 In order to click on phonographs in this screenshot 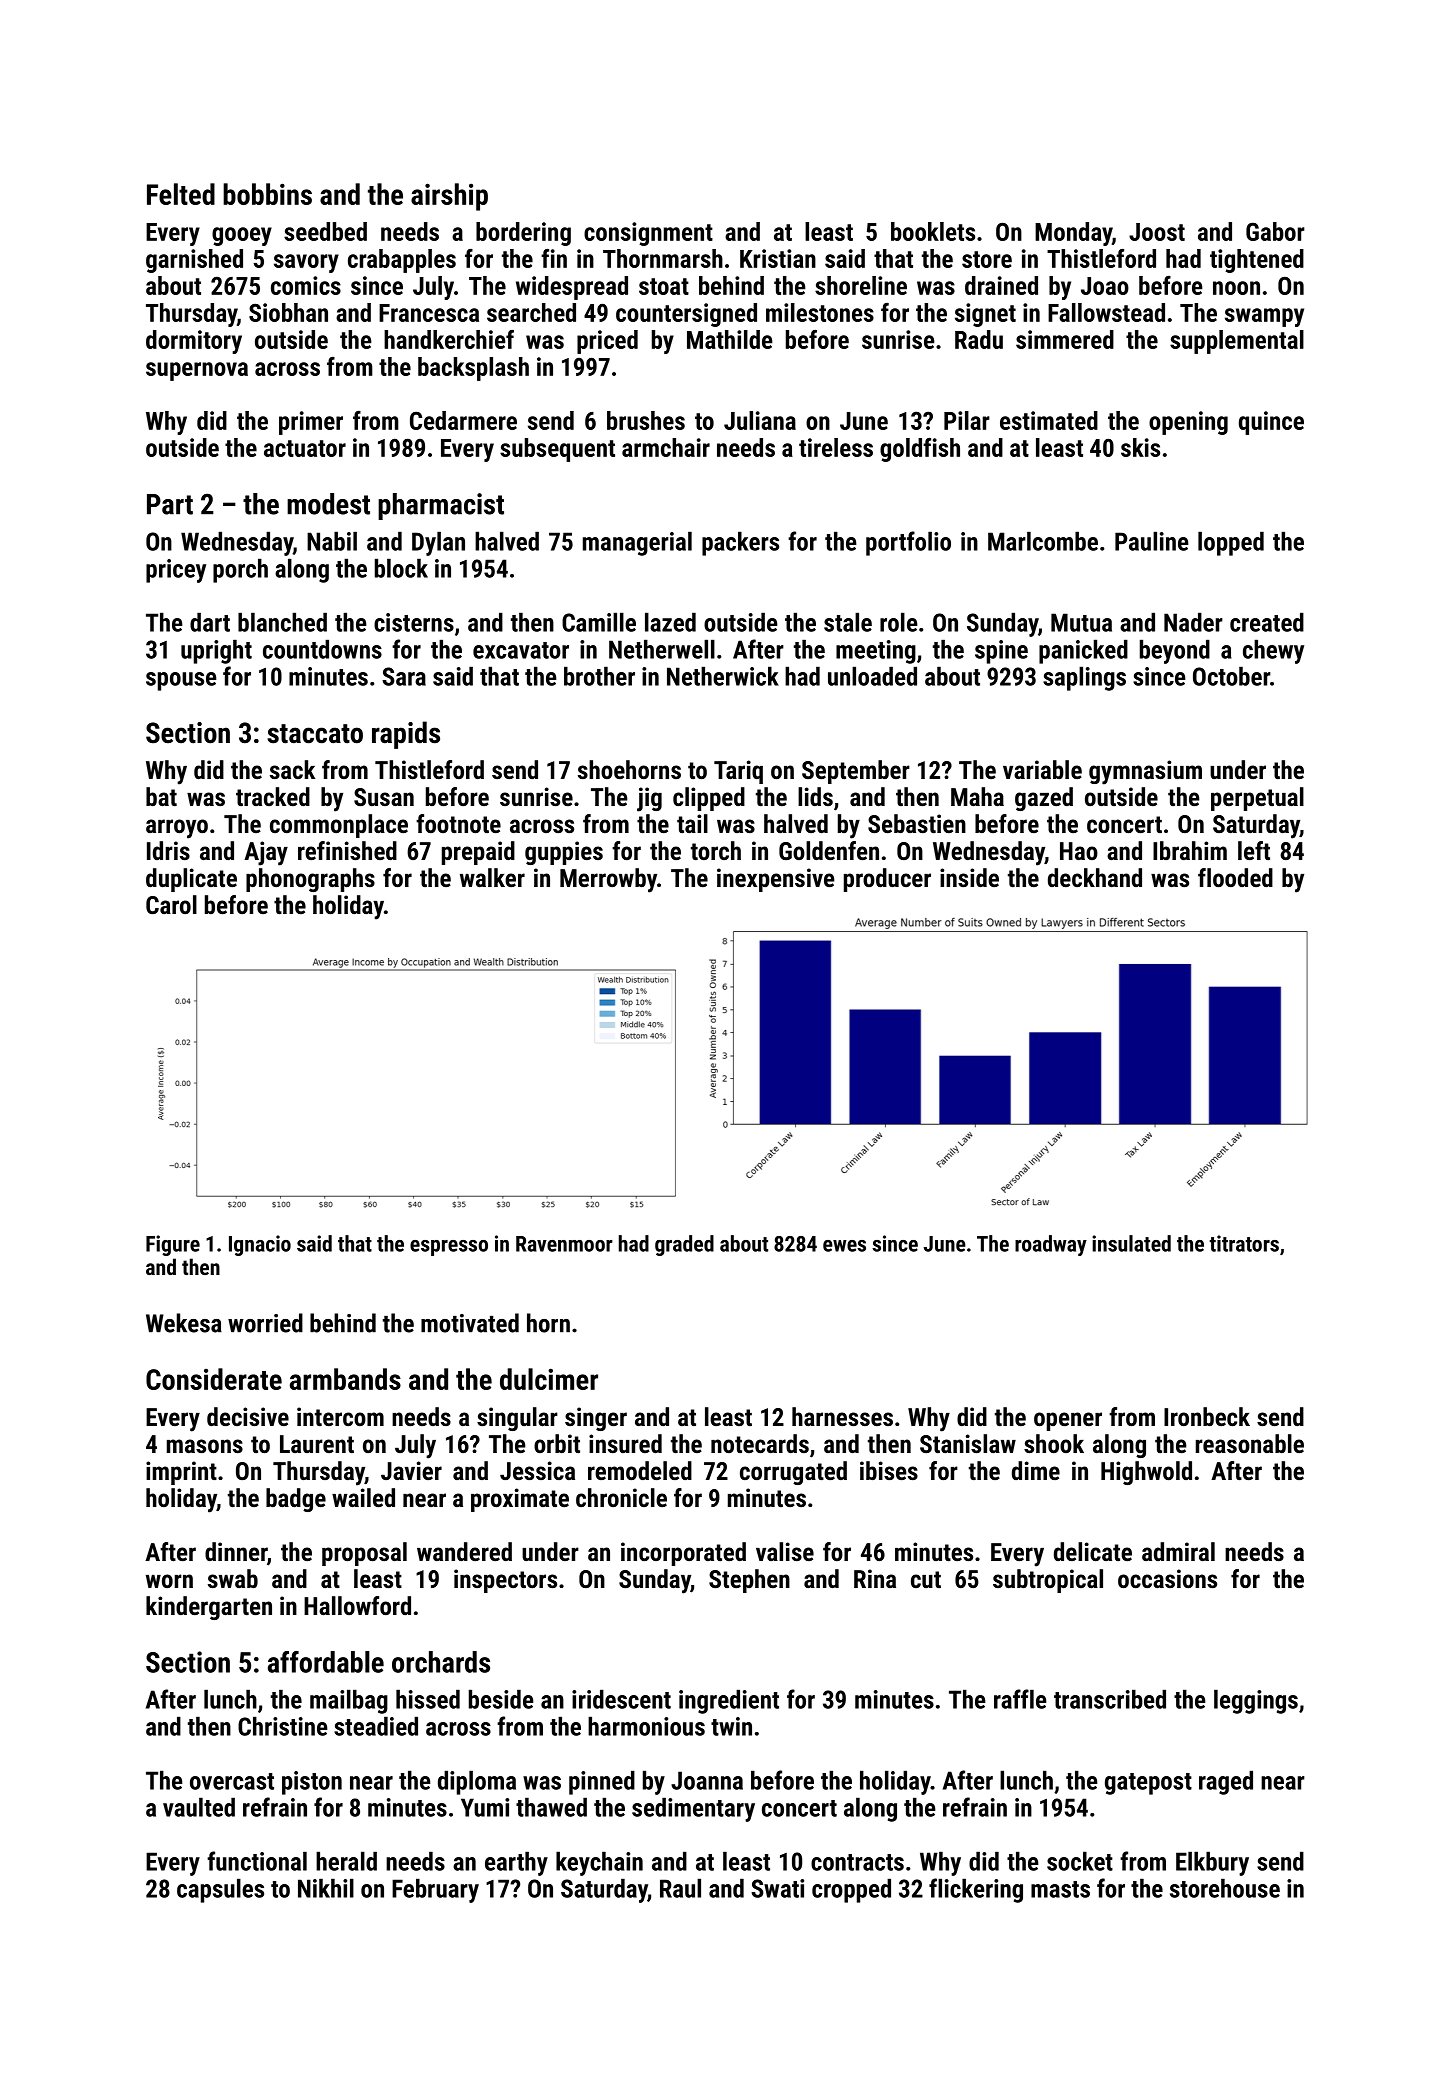, I will do `click(310, 880)`.
